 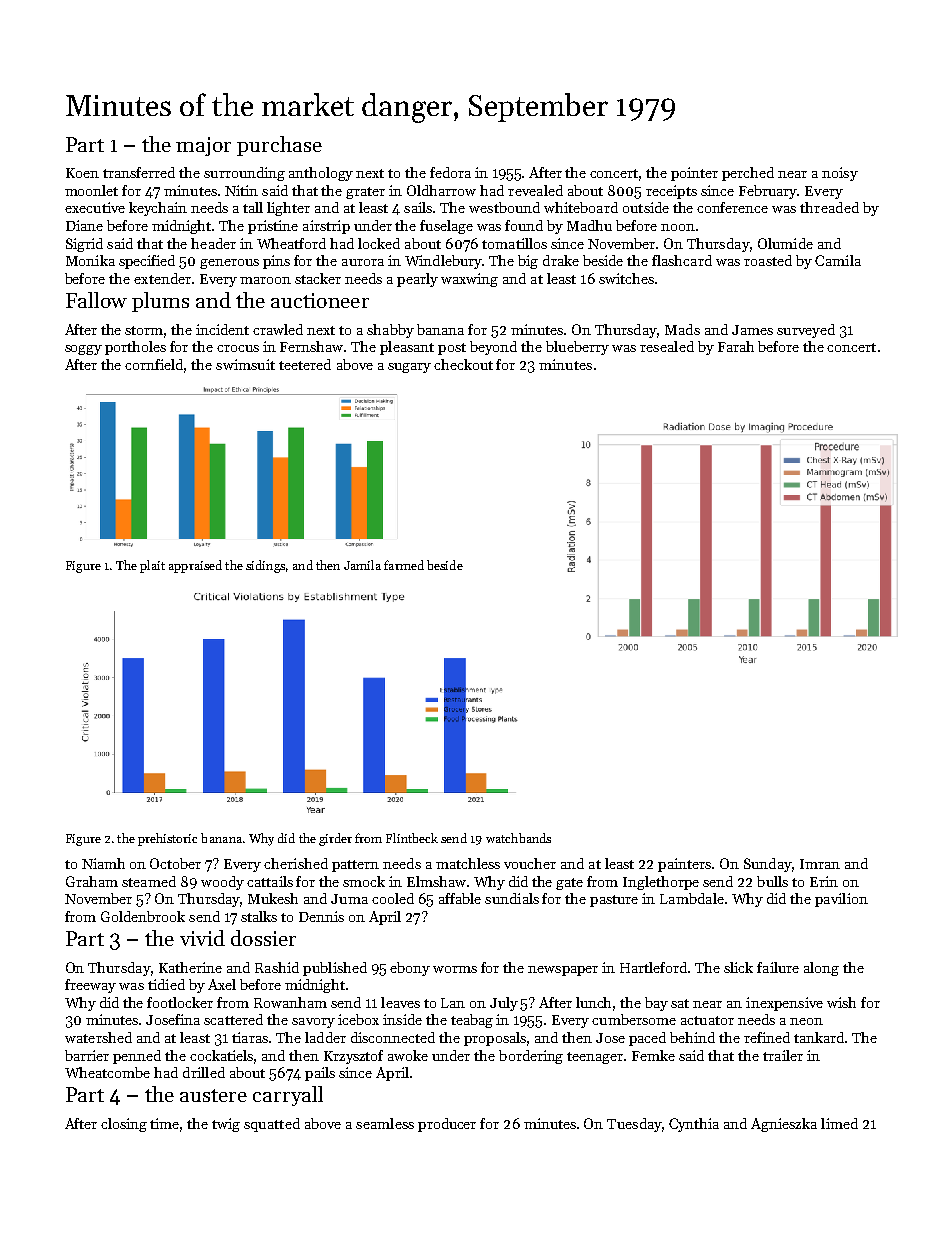 I want to click on producer, so click(x=447, y=1125).
